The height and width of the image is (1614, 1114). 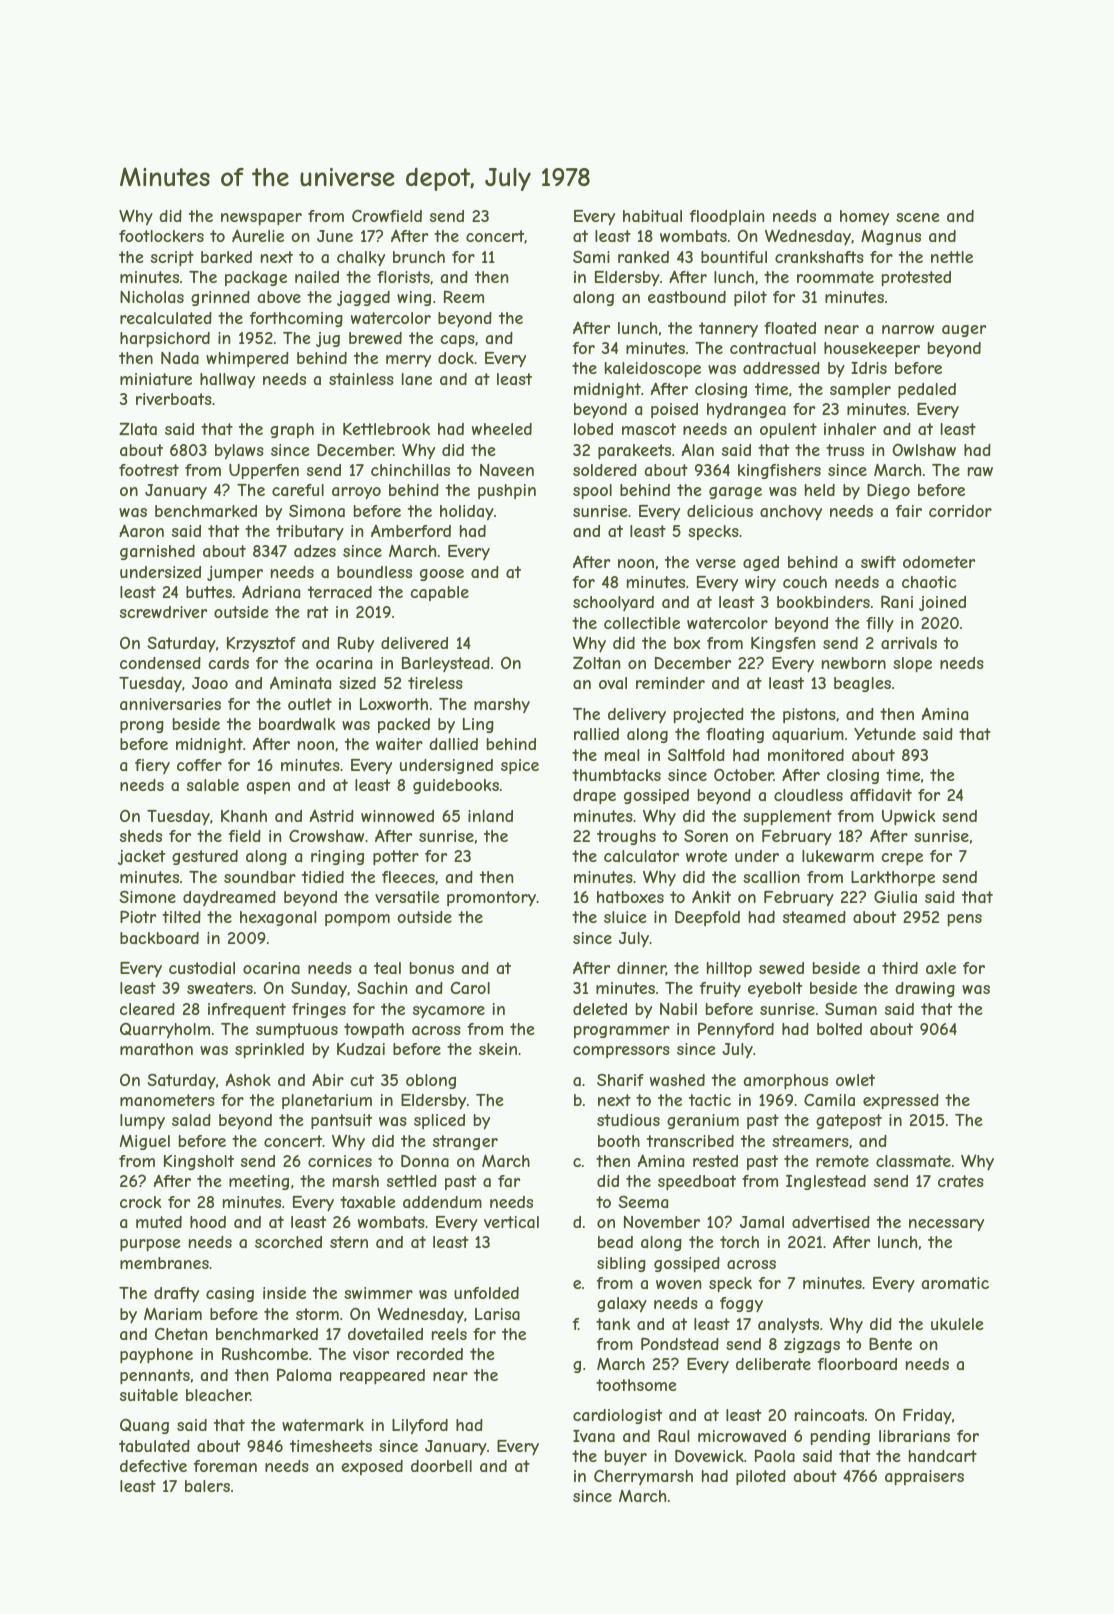 I want to click on footlockers, so click(x=161, y=236).
